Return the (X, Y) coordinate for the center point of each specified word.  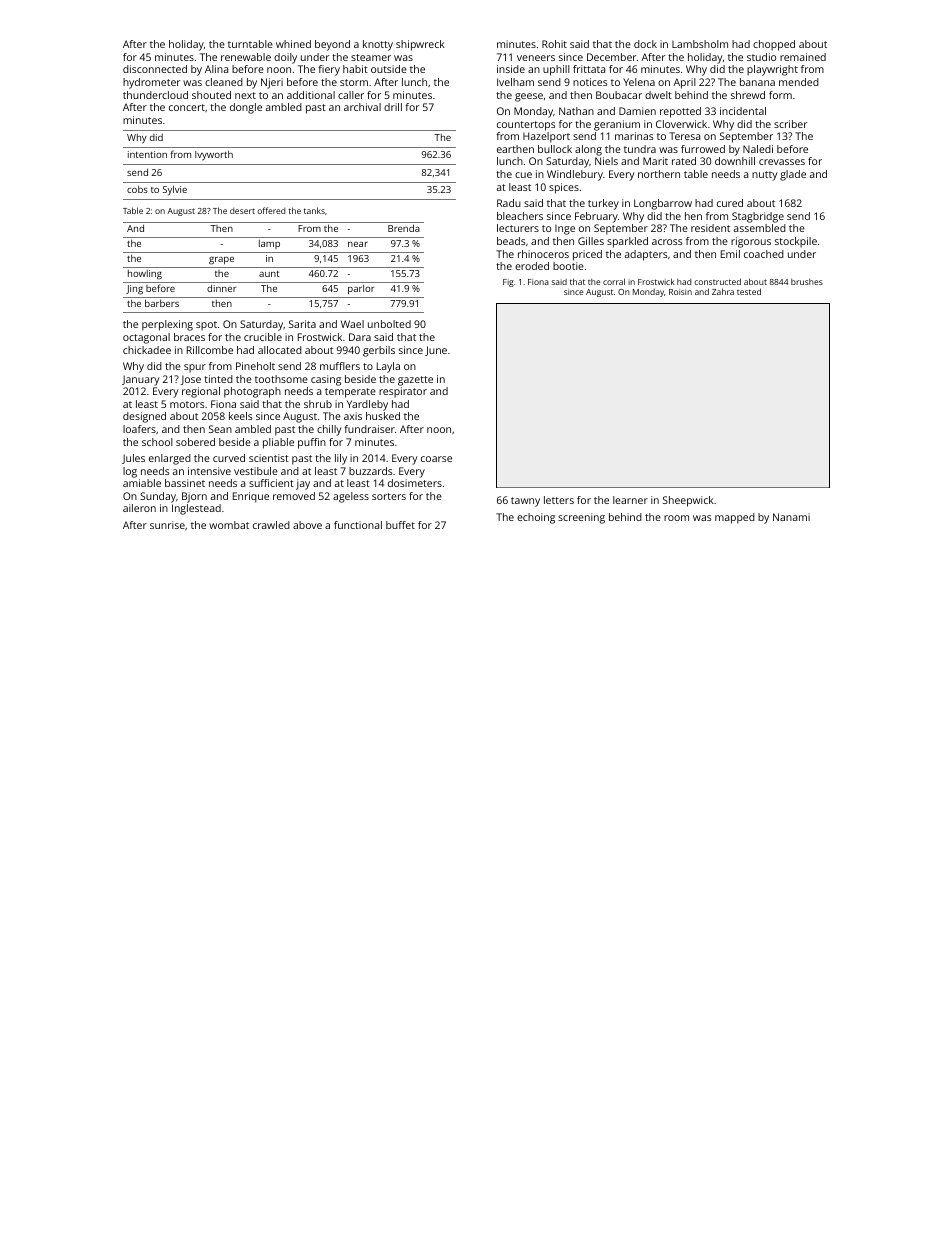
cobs (137, 189)
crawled (271, 525)
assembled (760, 228)
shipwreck (420, 45)
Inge (565, 230)
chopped (774, 45)
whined (293, 44)
